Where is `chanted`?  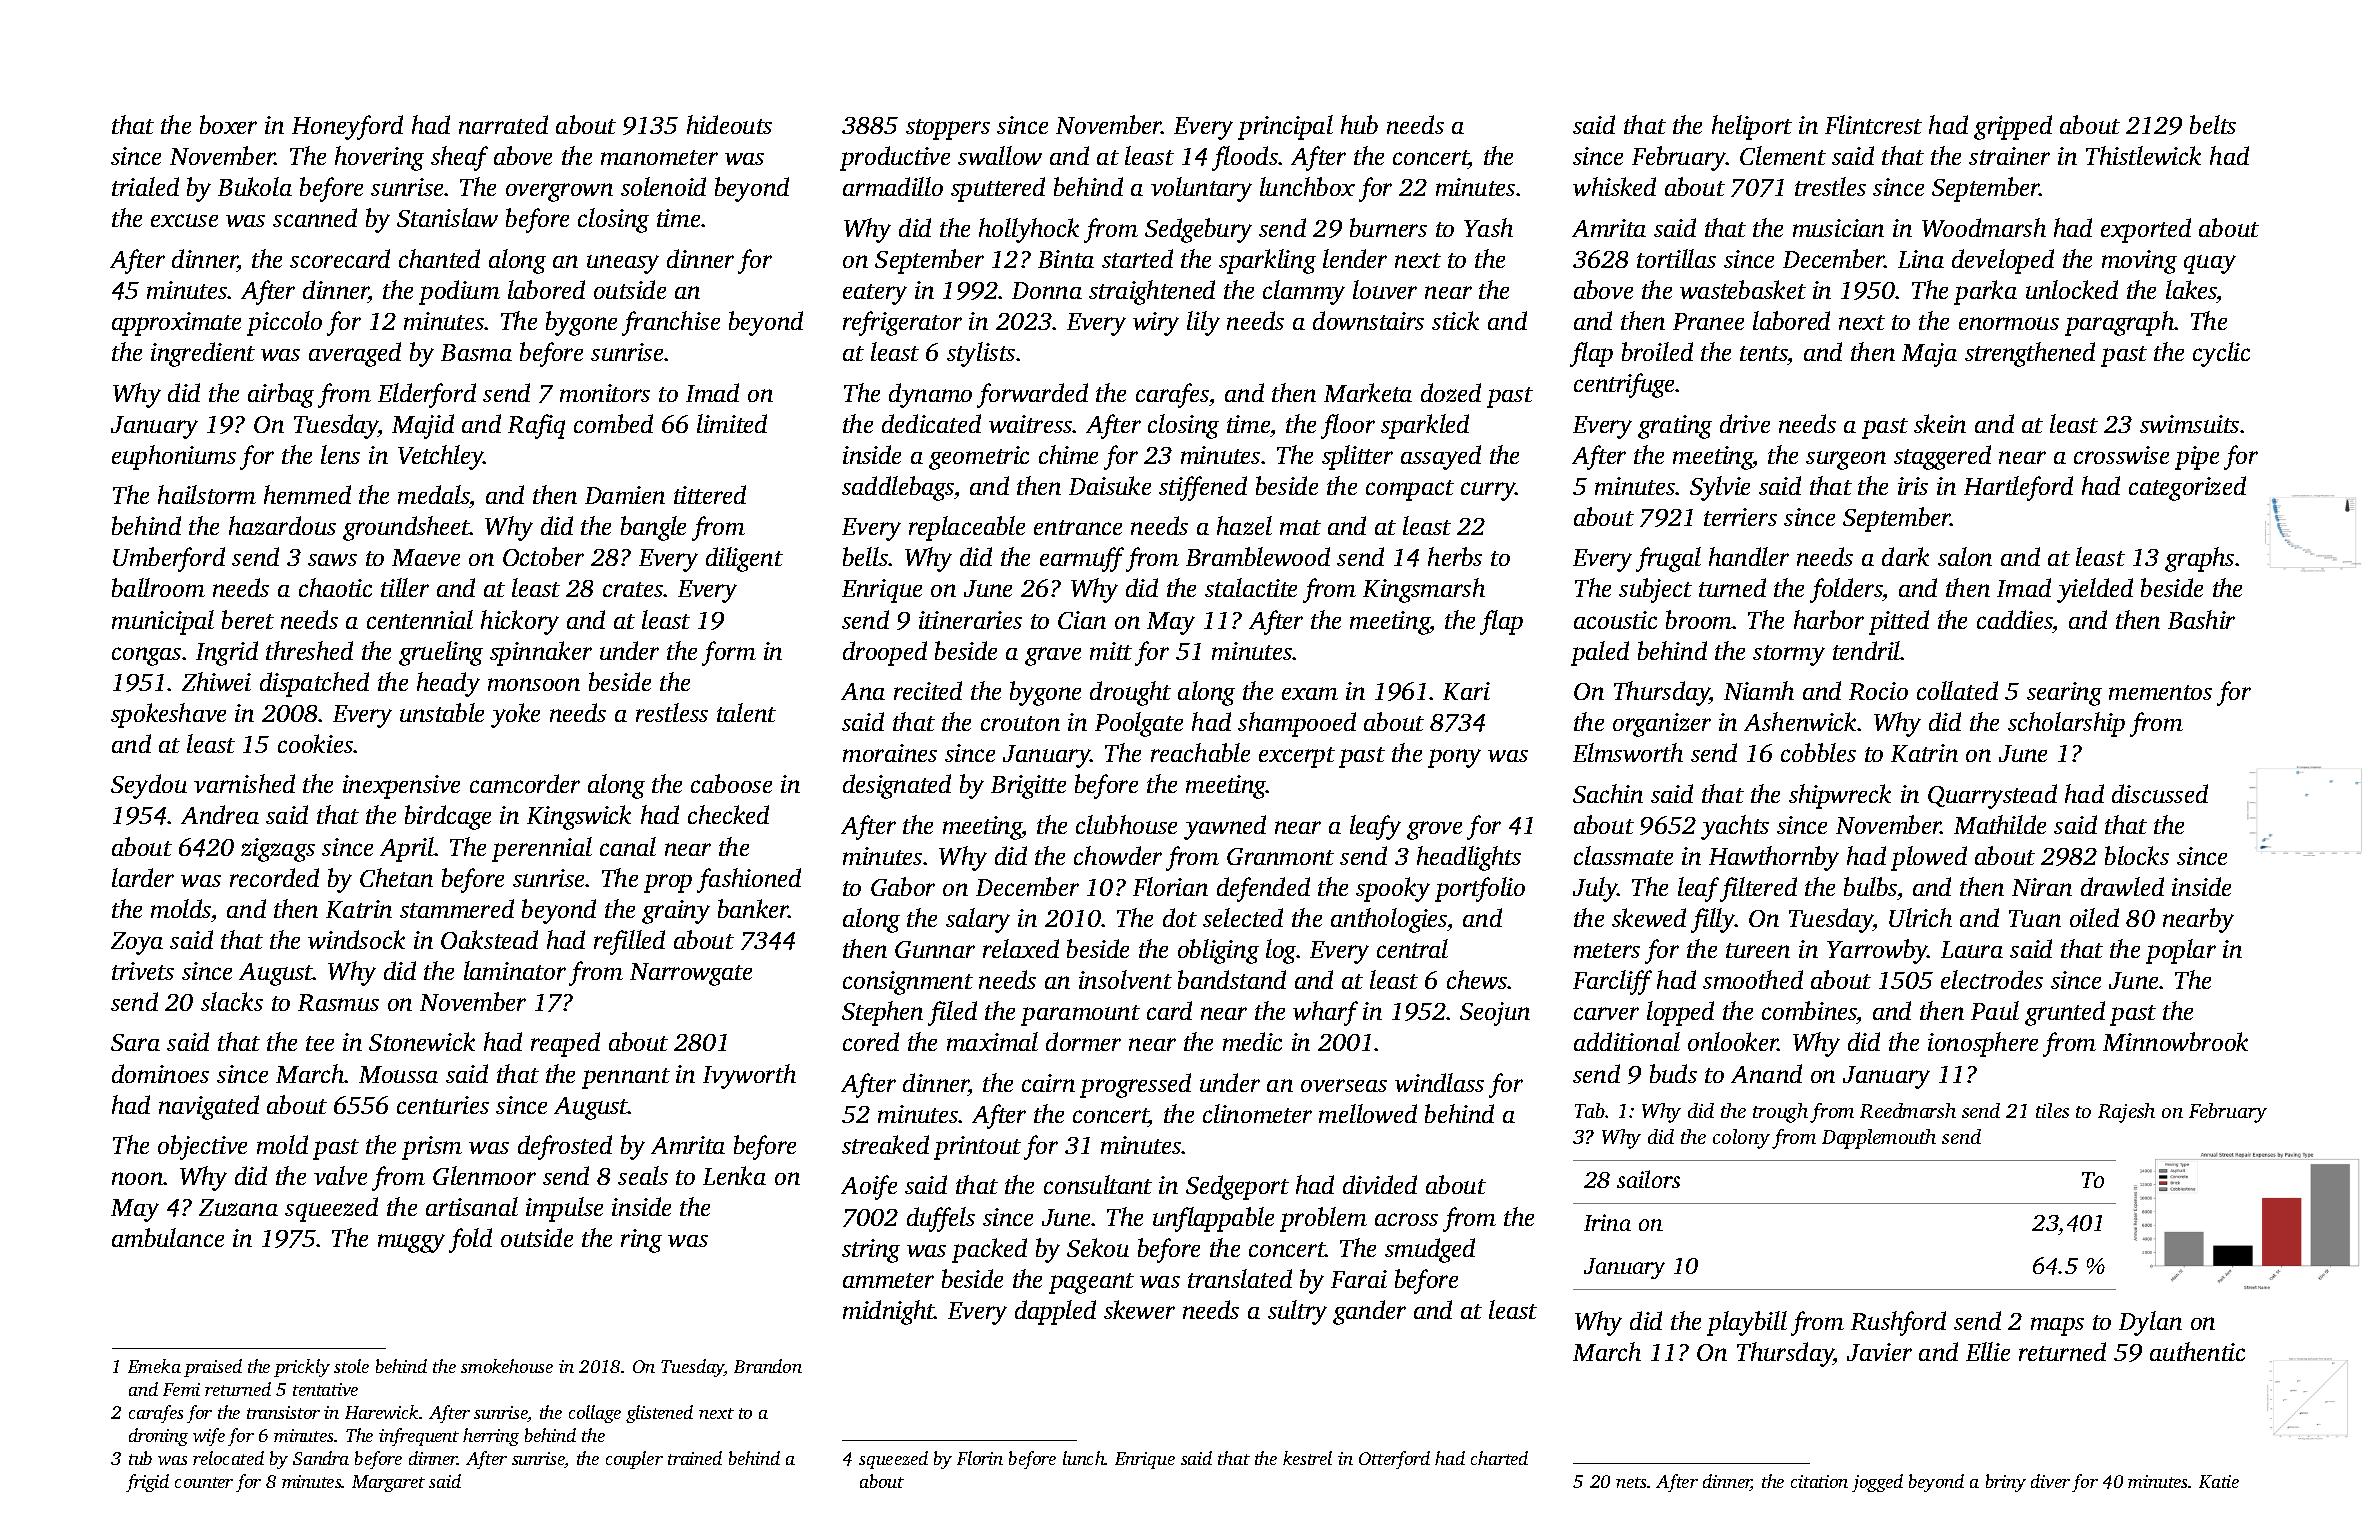 chanted is located at coordinates (439, 258).
